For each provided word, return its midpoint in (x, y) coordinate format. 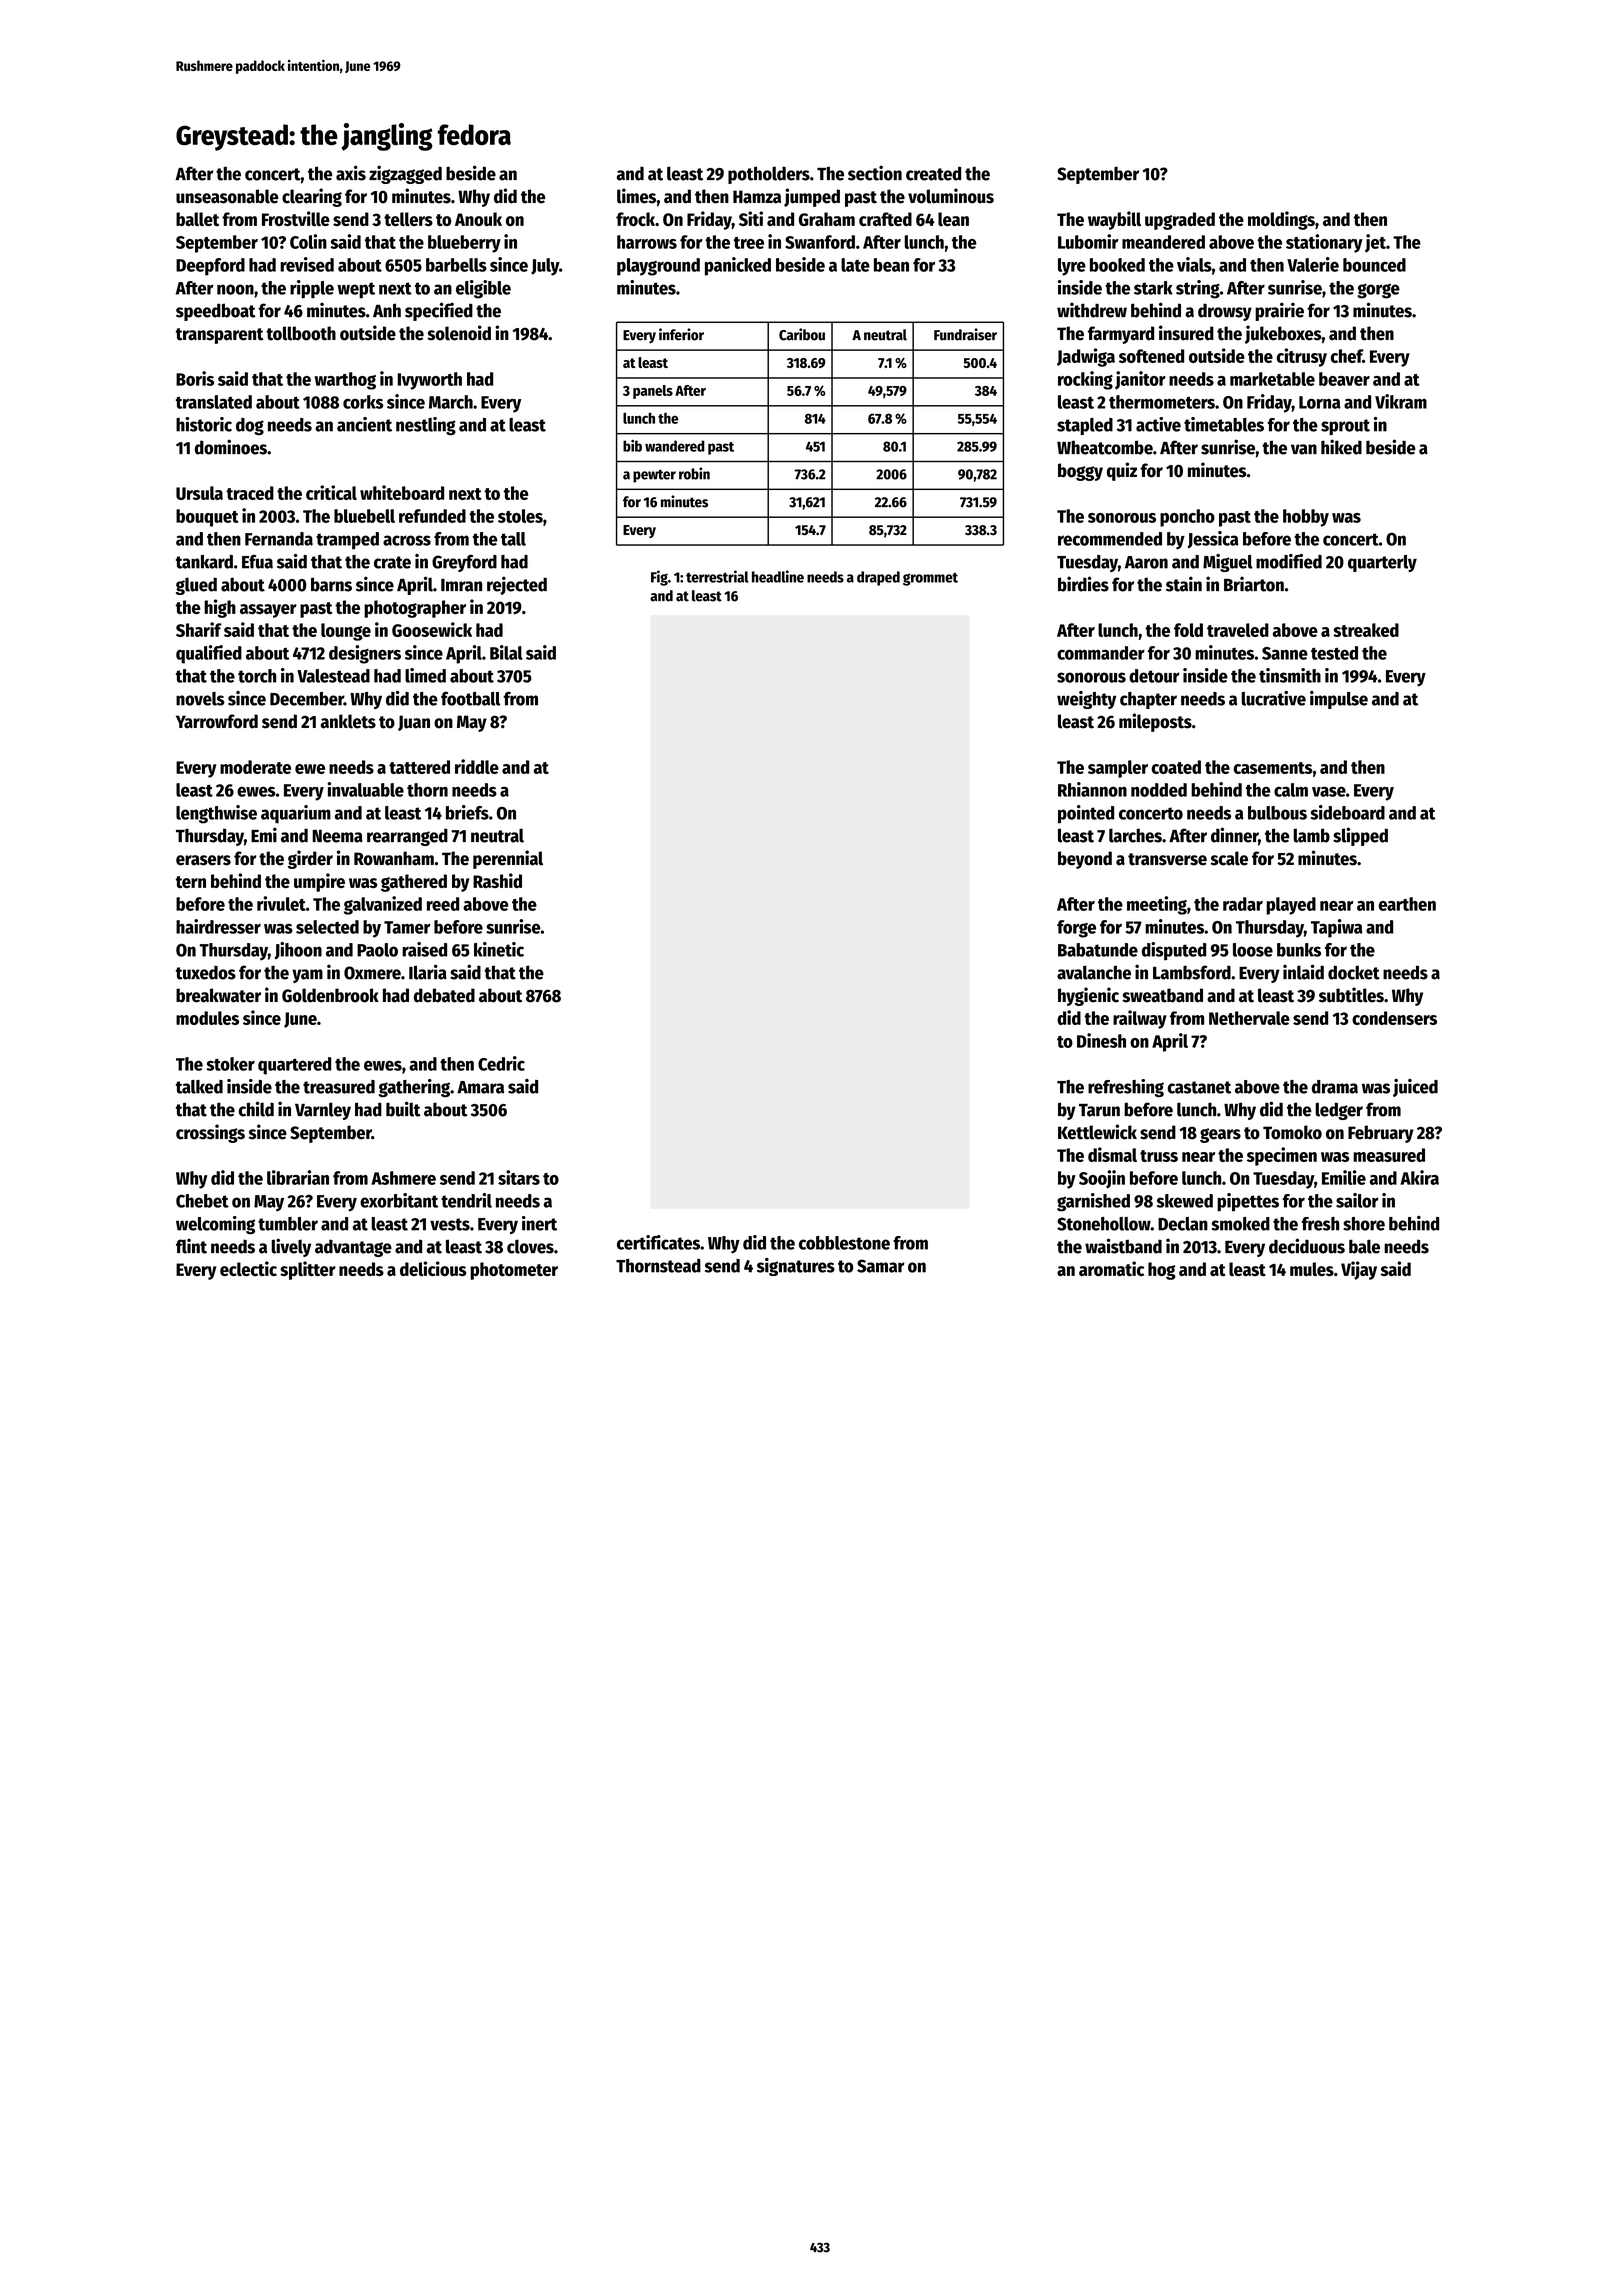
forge (1076, 929)
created (933, 173)
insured (1186, 333)
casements (1273, 768)
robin (694, 473)
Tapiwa (1336, 928)
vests (450, 1224)
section (875, 173)
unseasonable (227, 196)
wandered (675, 446)
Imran (461, 585)
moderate (255, 767)
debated (444, 995)
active (1158, 424)
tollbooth (301, 333)
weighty (1086, 700)
